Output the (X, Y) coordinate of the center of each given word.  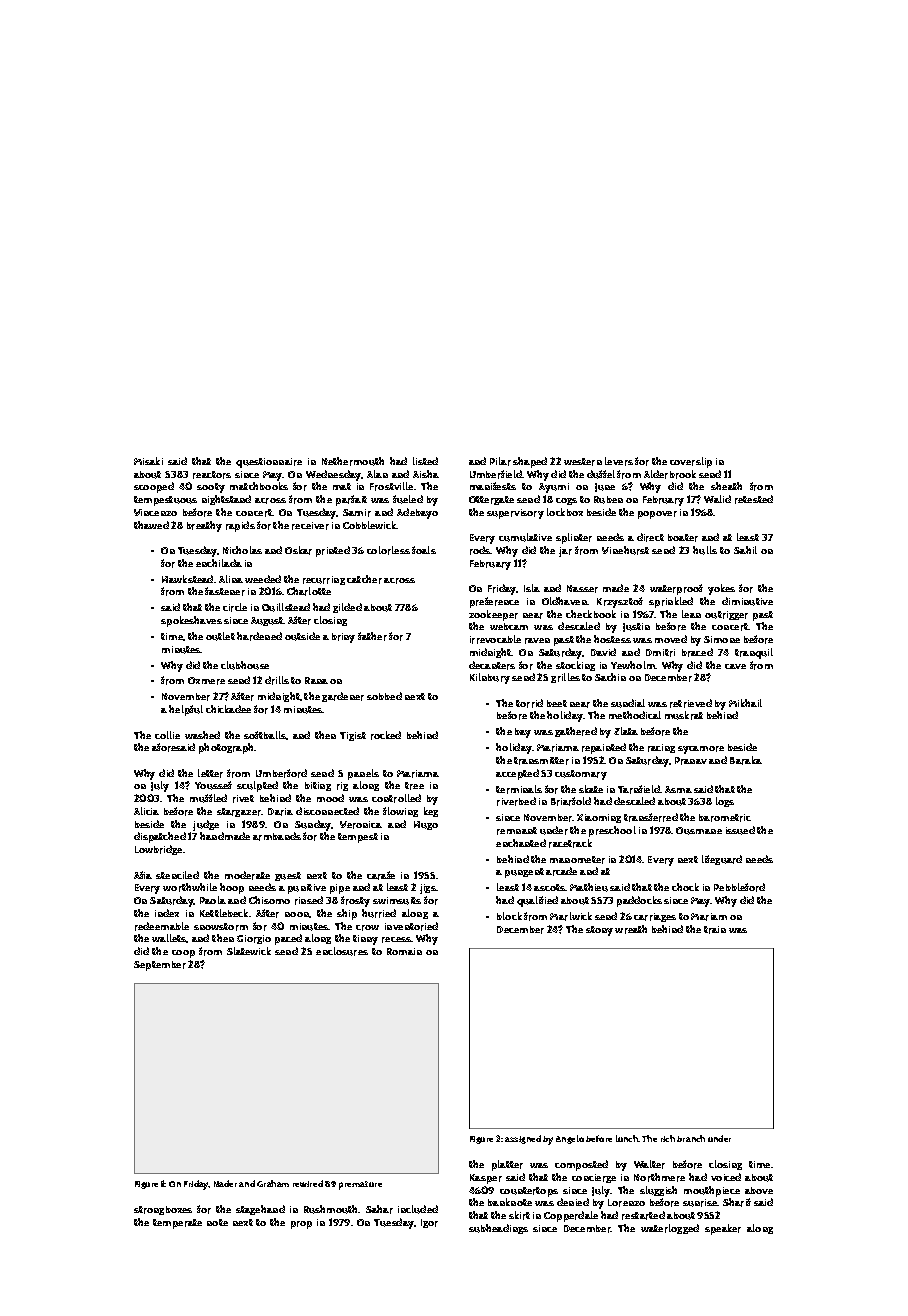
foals (424, 550)
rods (480, 550)
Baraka (746, 760)
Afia (143, 875)
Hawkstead (187, 579)
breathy (204, 526)
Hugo (426, 825)
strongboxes (163, 1210)
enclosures (342, 951)
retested (754, 499)
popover (657, 515)
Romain (404, 951)
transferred (651, 817)
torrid (529, 703)
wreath (631, 929)
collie (167, 735)
